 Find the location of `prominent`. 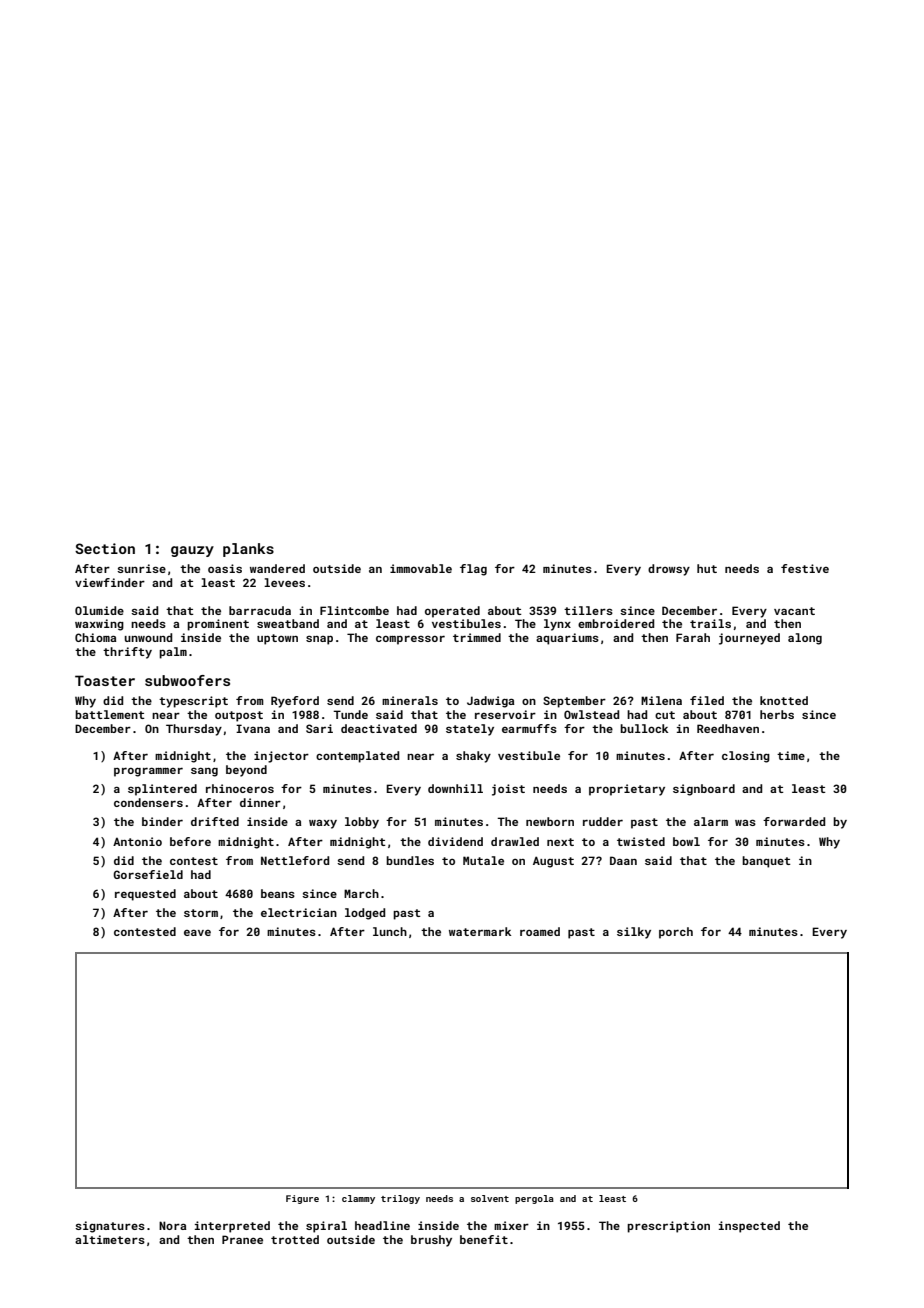

prominent is located at coordinates (218, 625).
